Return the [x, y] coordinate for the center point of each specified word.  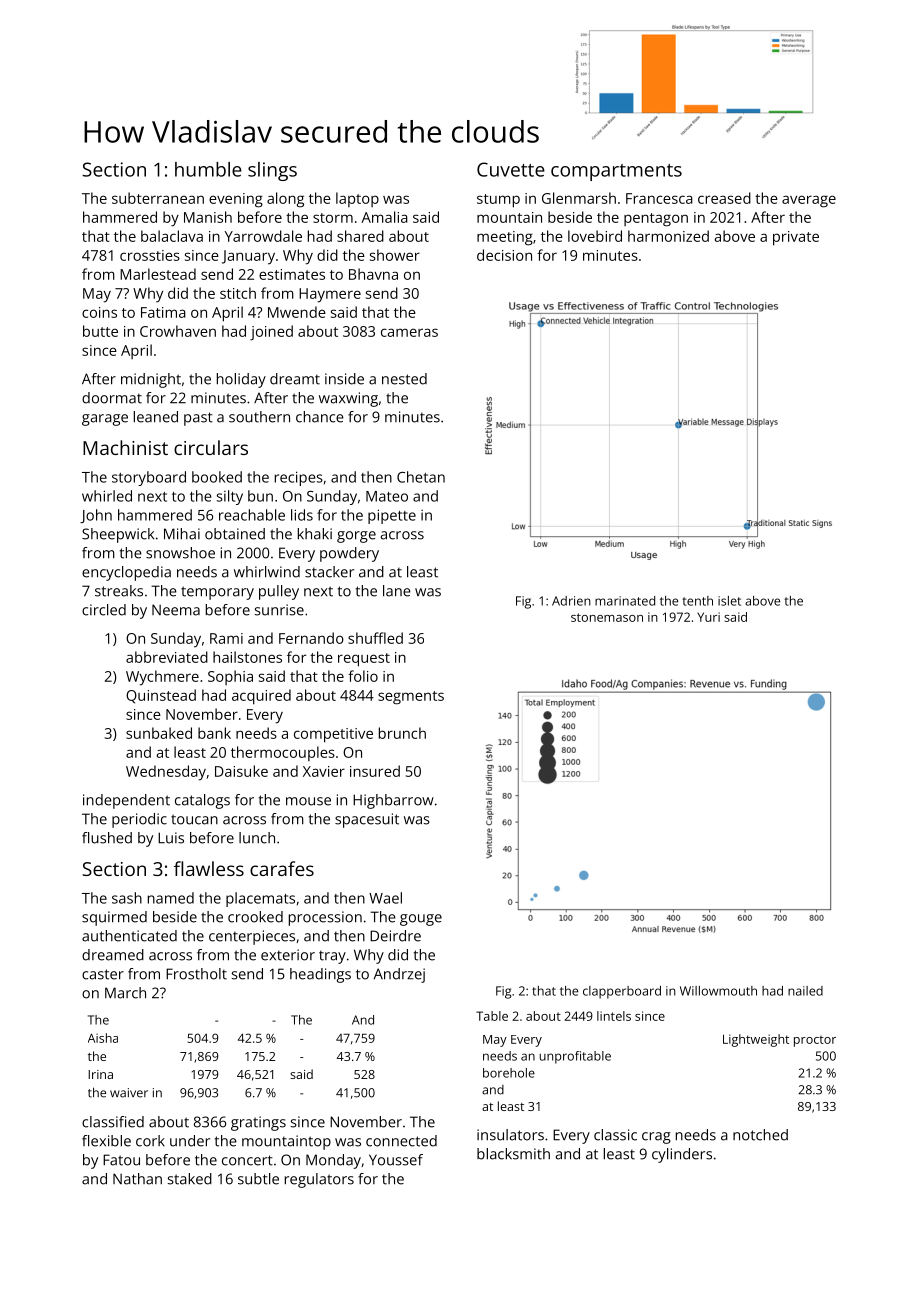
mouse [308, 801]
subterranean [158, 198]
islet [729, 601]
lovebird [595, 236]
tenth [697, 601]
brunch [402, 733]
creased [724, 198]
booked [217, 477]
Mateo [387, 496]
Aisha [103, 1038]
